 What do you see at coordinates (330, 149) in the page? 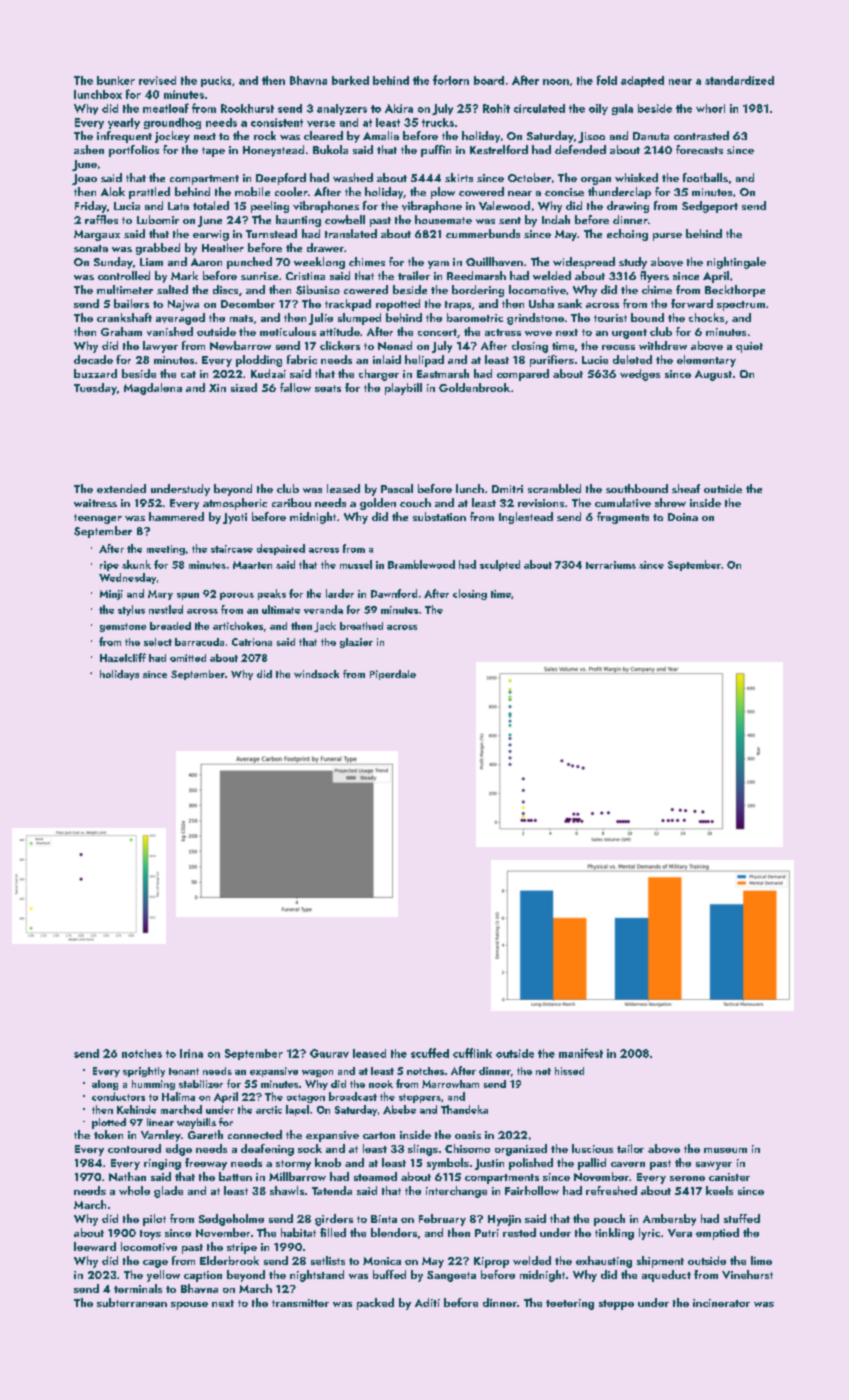
I see `Bukola` at bounding box center [330, 149].
